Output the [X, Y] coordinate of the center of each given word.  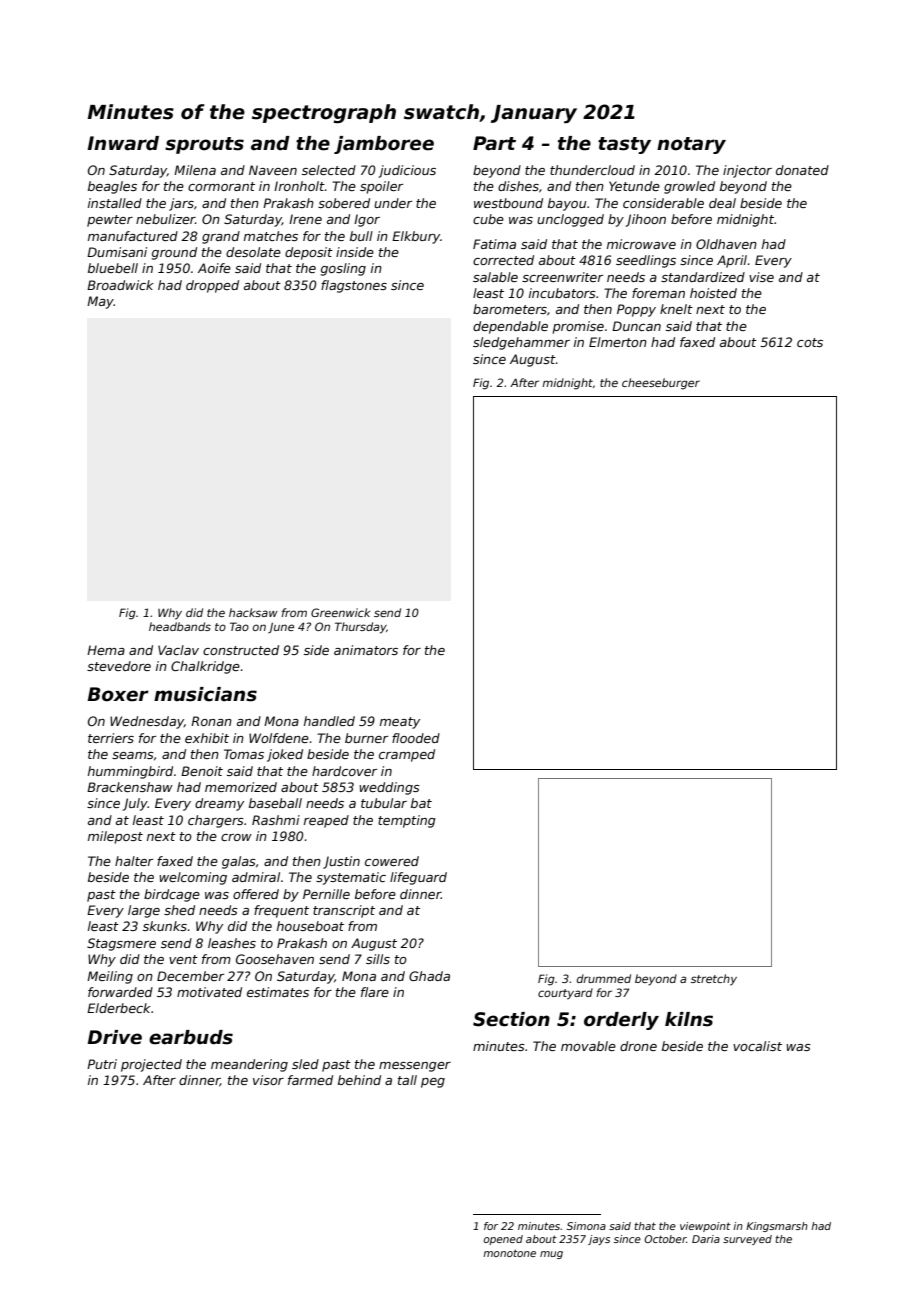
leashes [232, 943]
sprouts [204, 145]
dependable [510, 327]
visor [268, 1080]
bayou [567, 204]
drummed [604, 978]
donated [802, 170]
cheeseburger [661, 384]
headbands [180, 626]
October [665, 1239]
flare [375, 992]
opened [503, 1240]
